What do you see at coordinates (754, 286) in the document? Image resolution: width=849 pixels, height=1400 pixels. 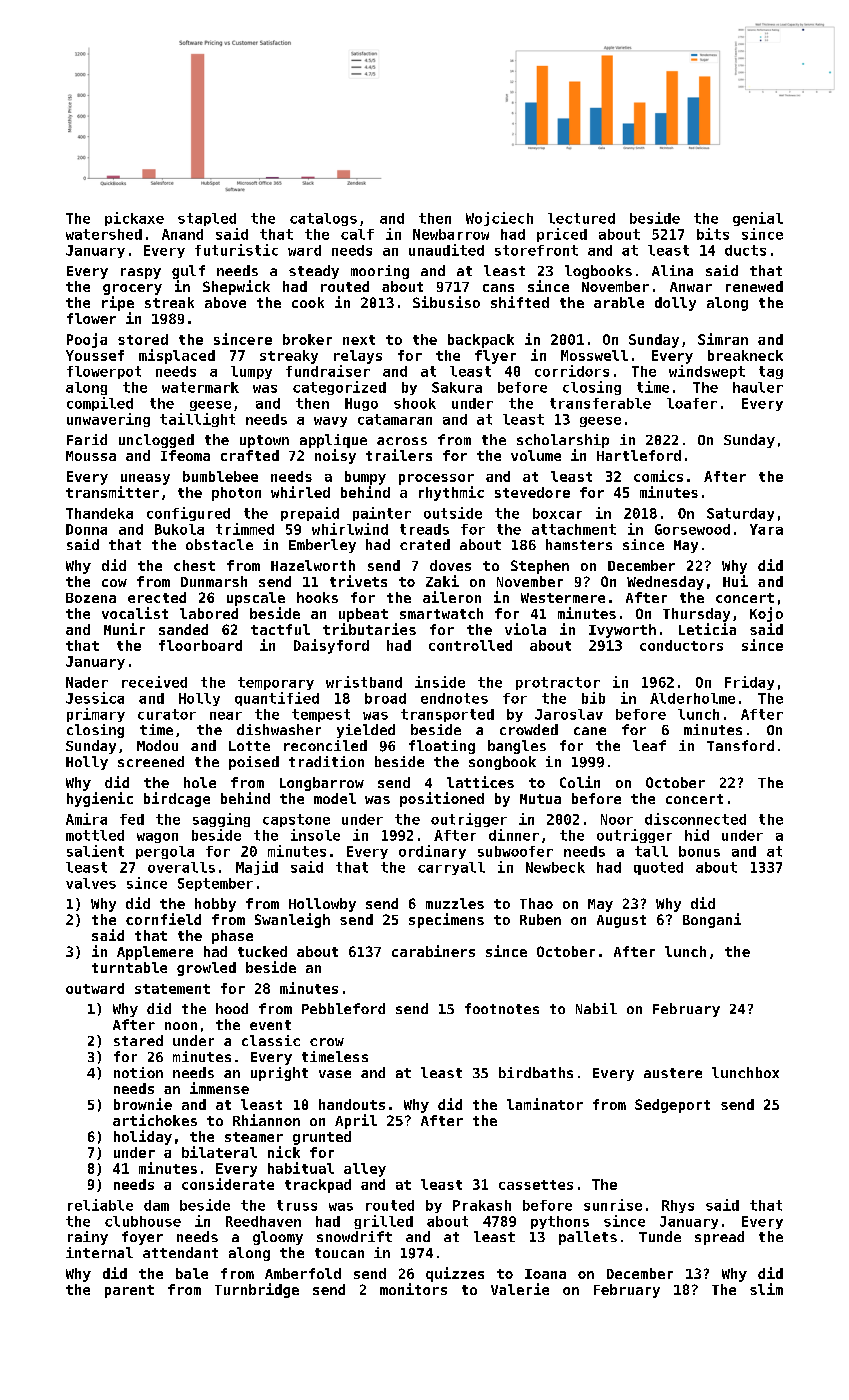 I see `renewed` at bounding box center [754, 286].
